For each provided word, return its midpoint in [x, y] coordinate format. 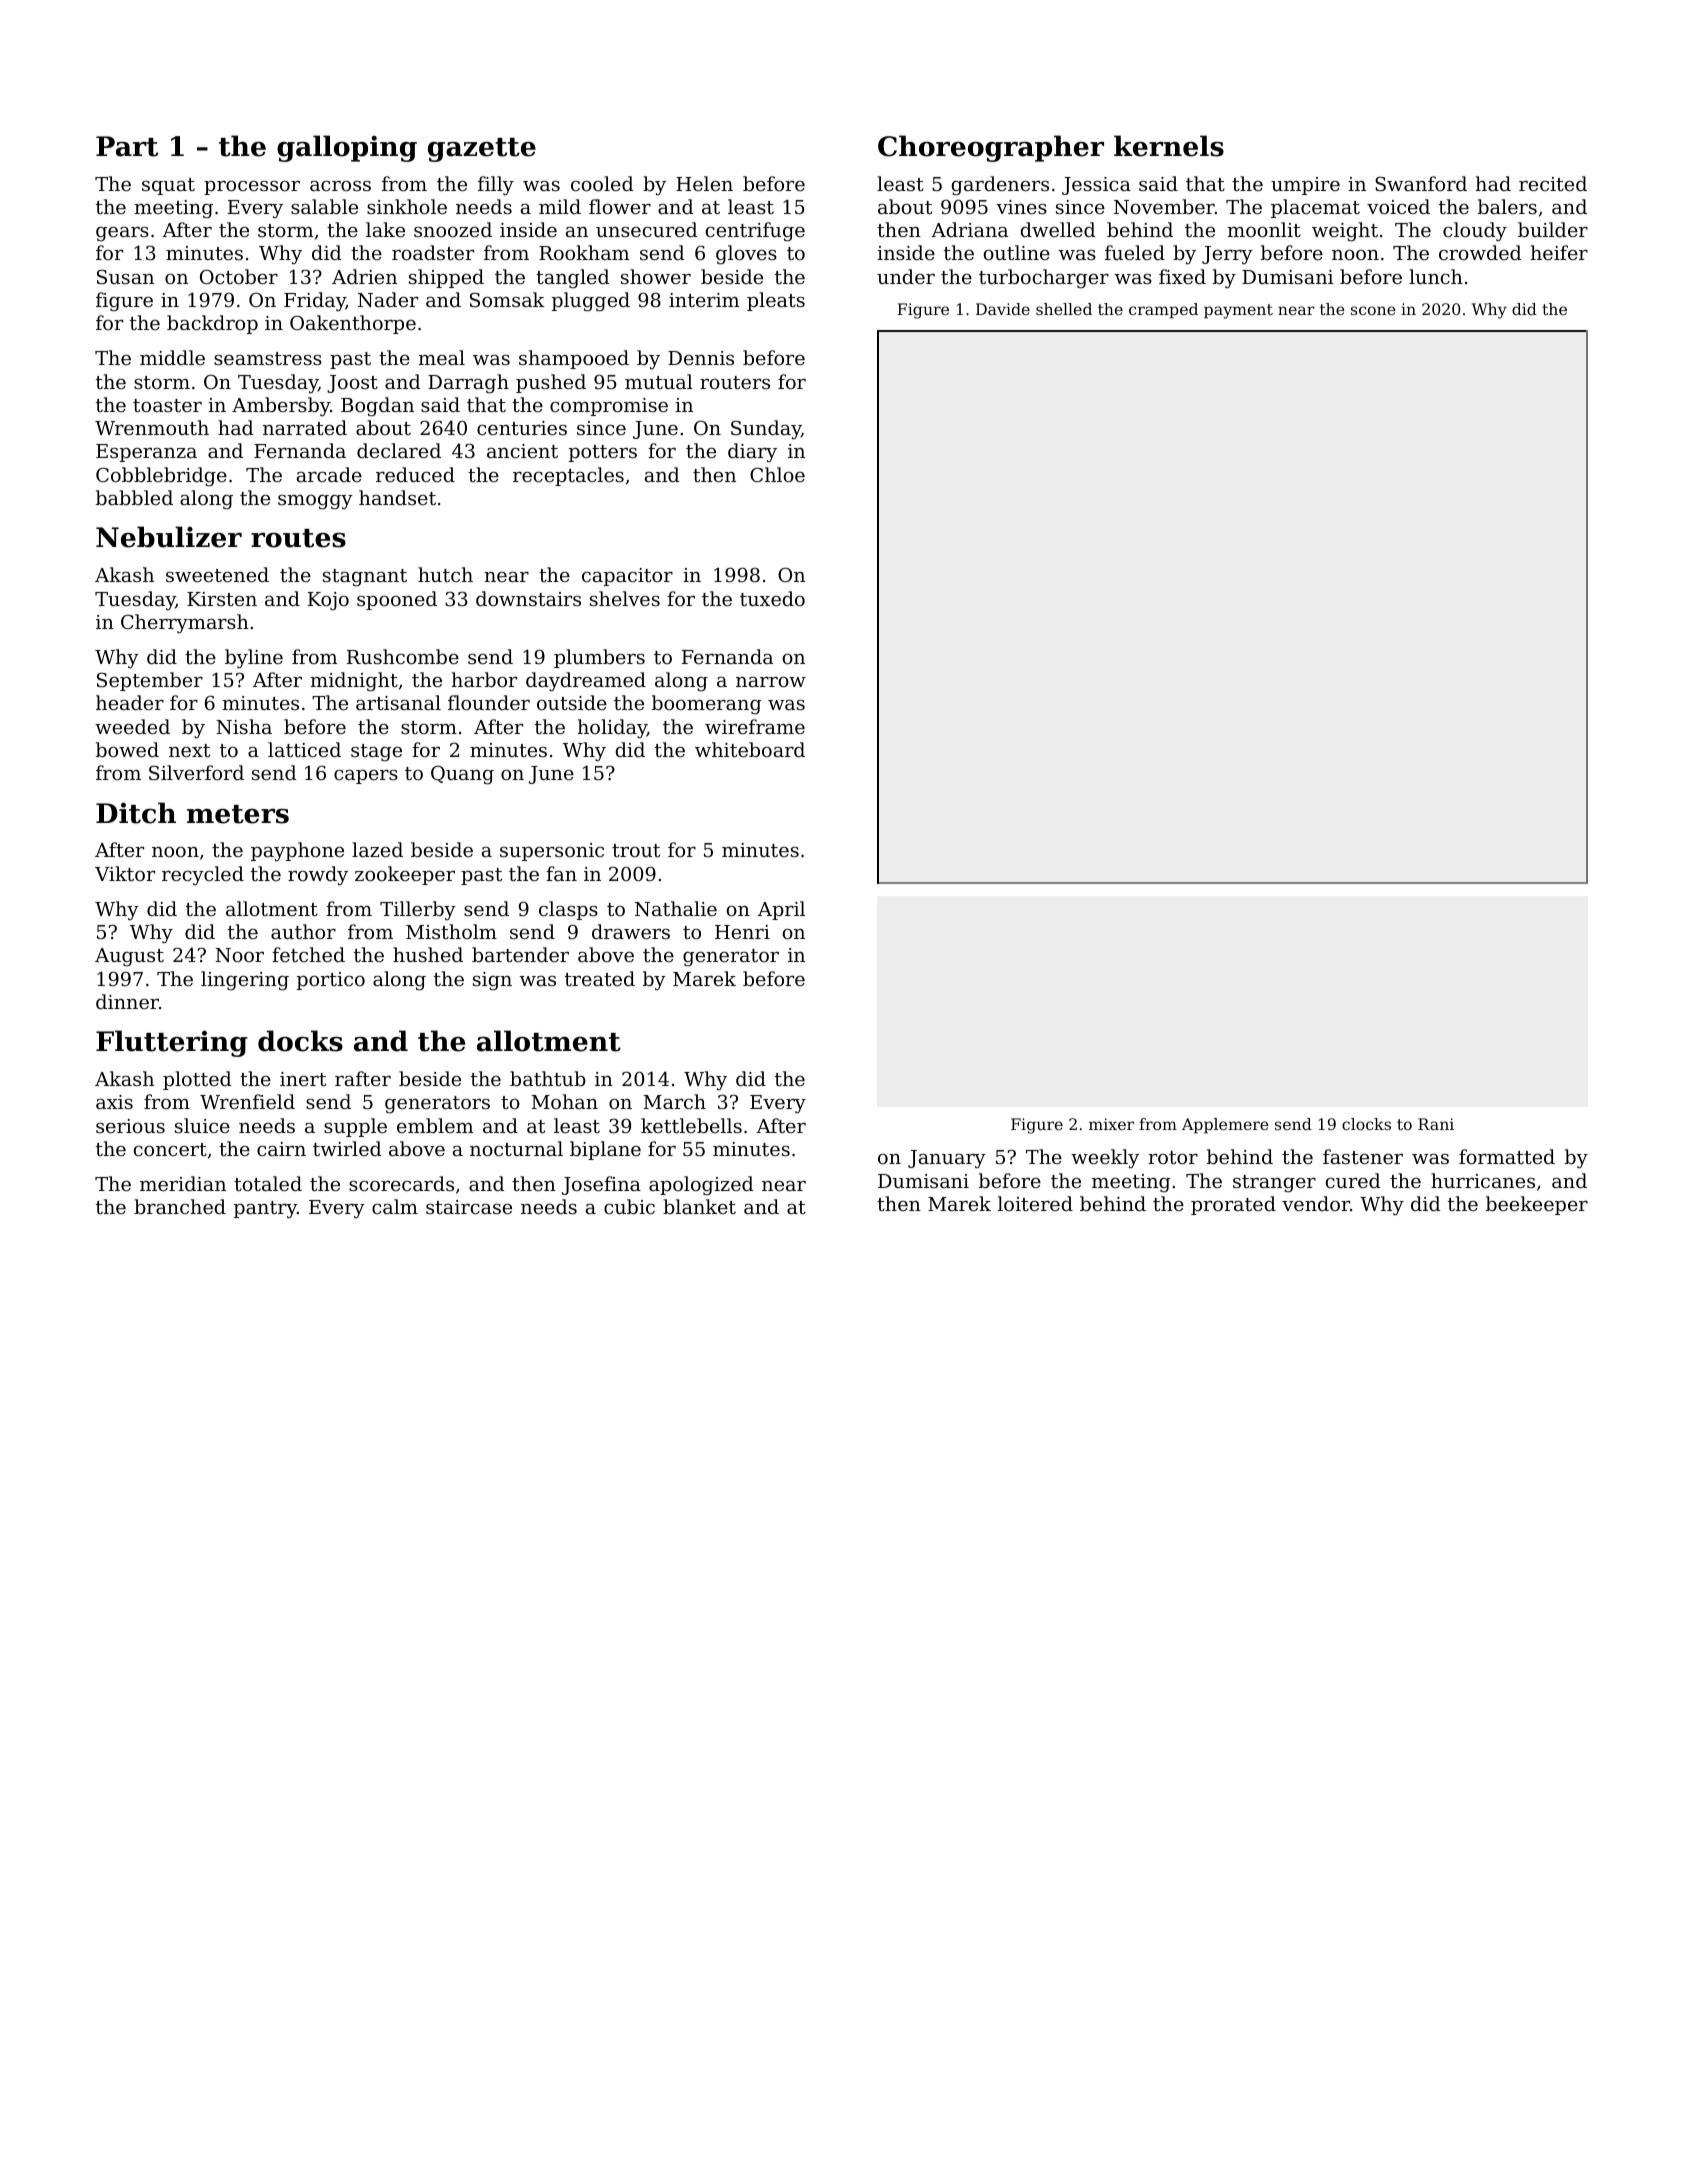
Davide [1003, 309]
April [781, 910]
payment [1238, 311]
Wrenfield [247, 1101]
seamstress [268, 358]
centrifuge [755, 232]
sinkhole [407, 206]
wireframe [755, 726]
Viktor [125, 873]
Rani [1436, 1124]
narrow [771, 682]
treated [600, 978]
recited [1553, 183]
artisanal [398, 702]
